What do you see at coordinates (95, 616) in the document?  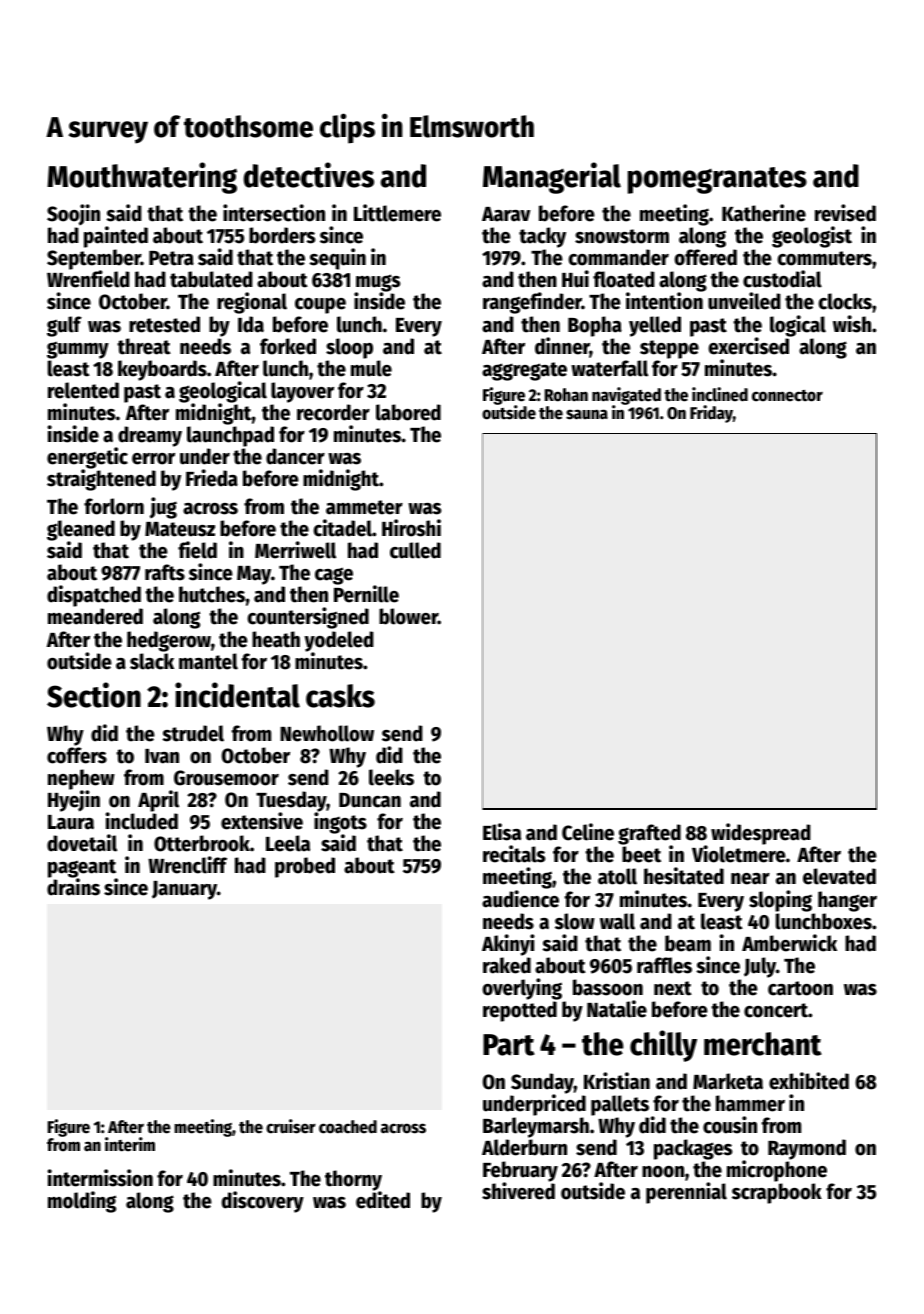 I see `meandered` at bounding box center [95, 616].
